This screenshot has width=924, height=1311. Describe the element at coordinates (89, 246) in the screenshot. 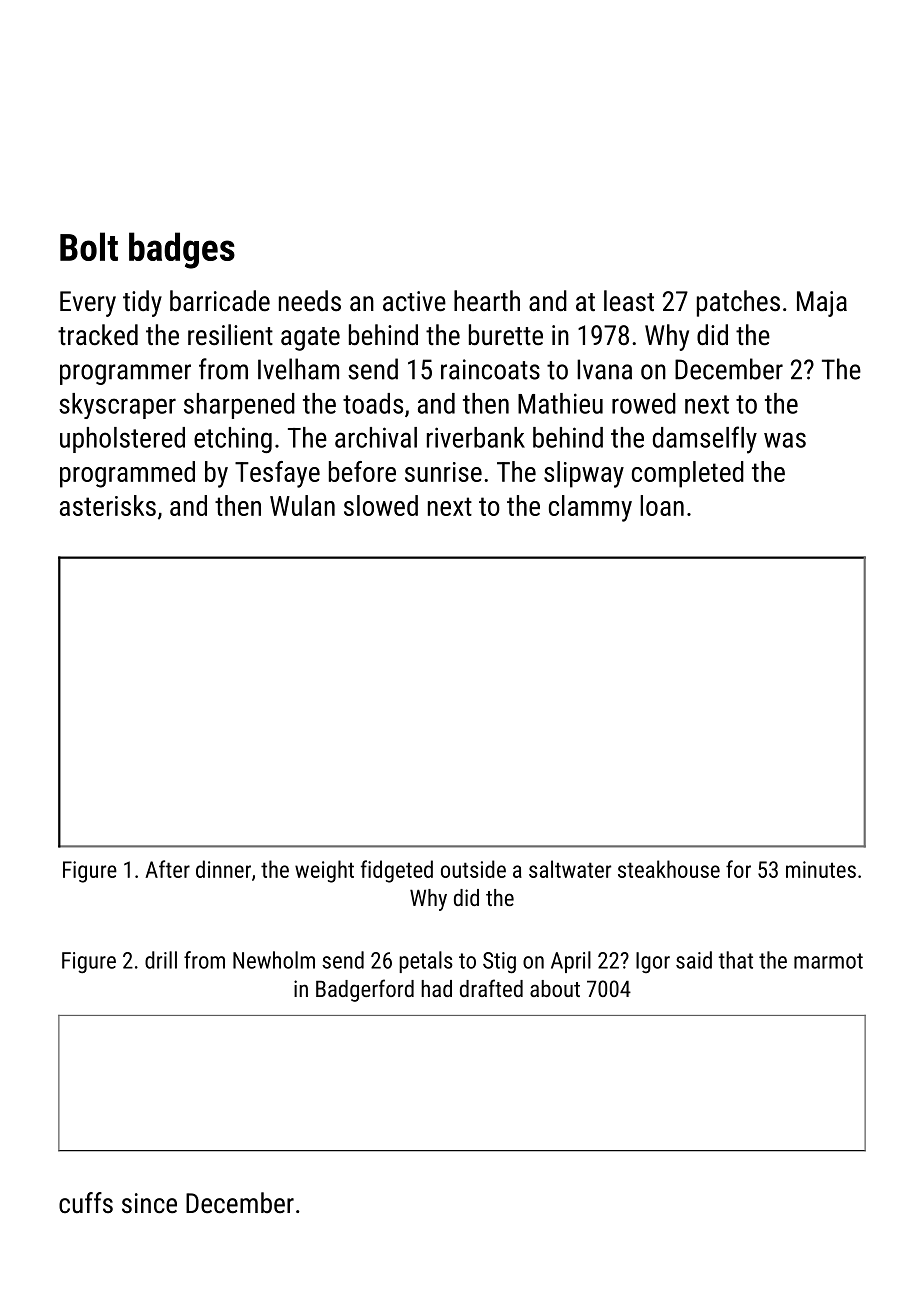

I see `Bolt` at that location.
